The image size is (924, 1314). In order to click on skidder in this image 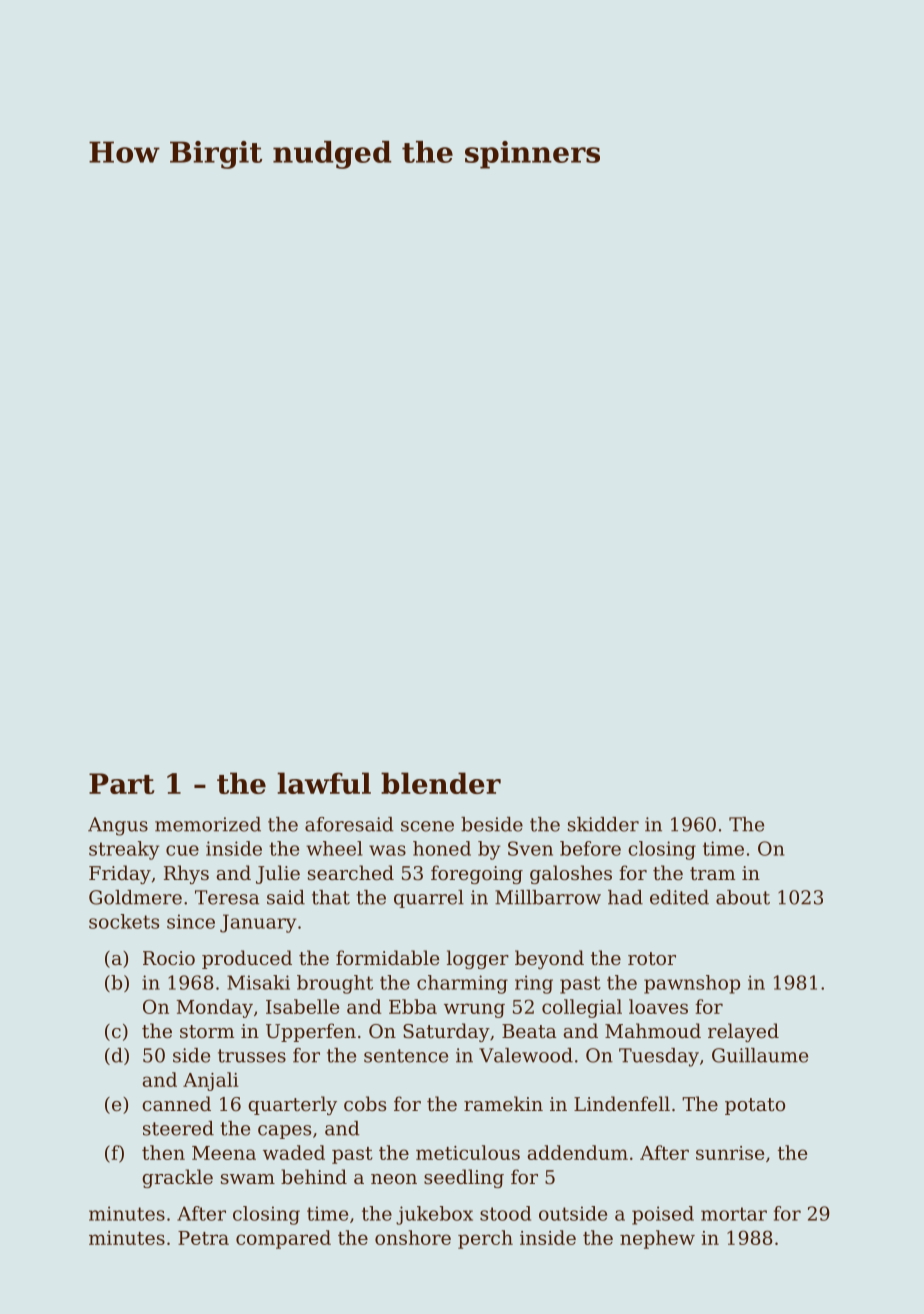, I will do `click(603, 824)`.
